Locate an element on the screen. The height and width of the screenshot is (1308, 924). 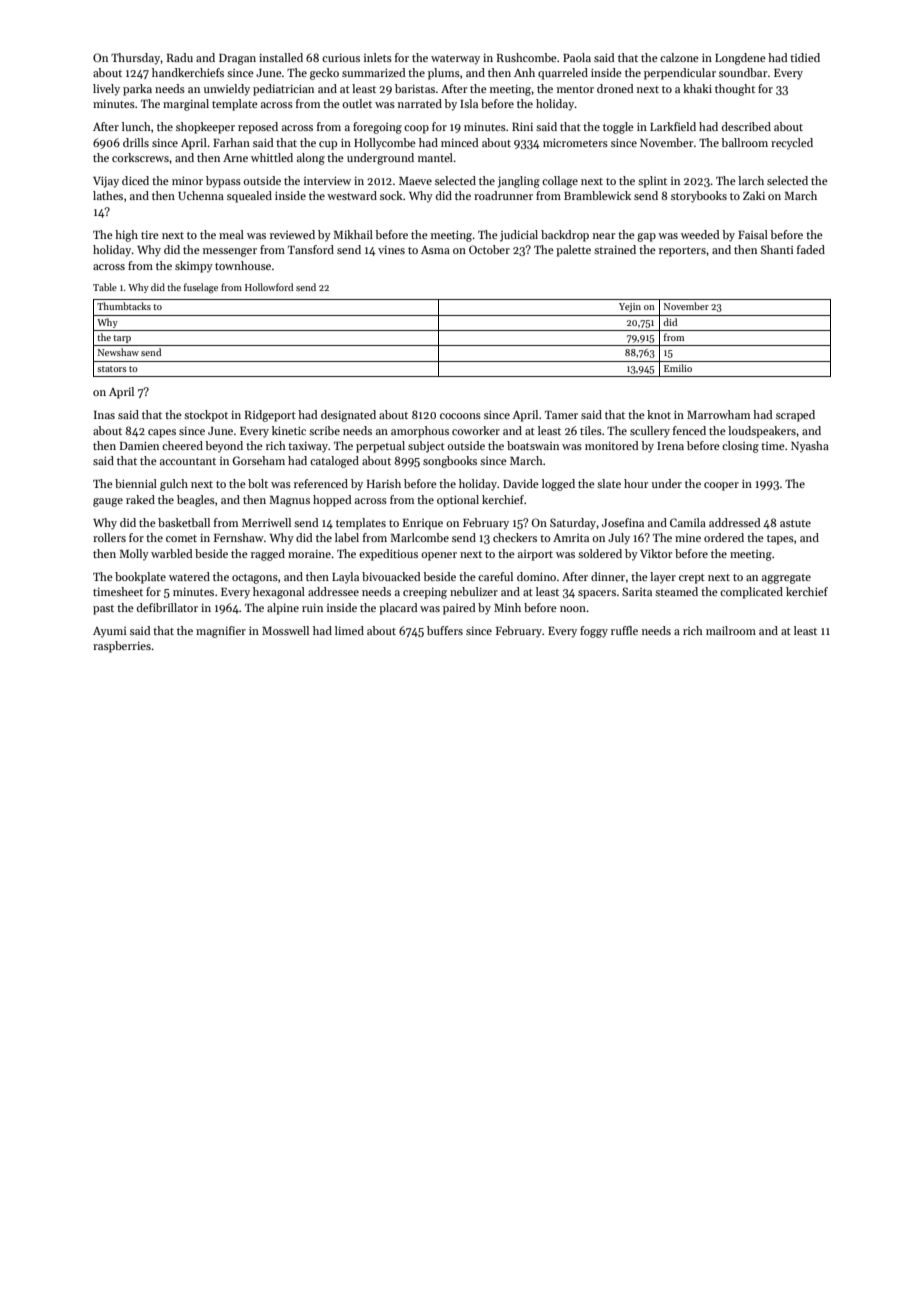
hour is located at coordinates (636, 483).
